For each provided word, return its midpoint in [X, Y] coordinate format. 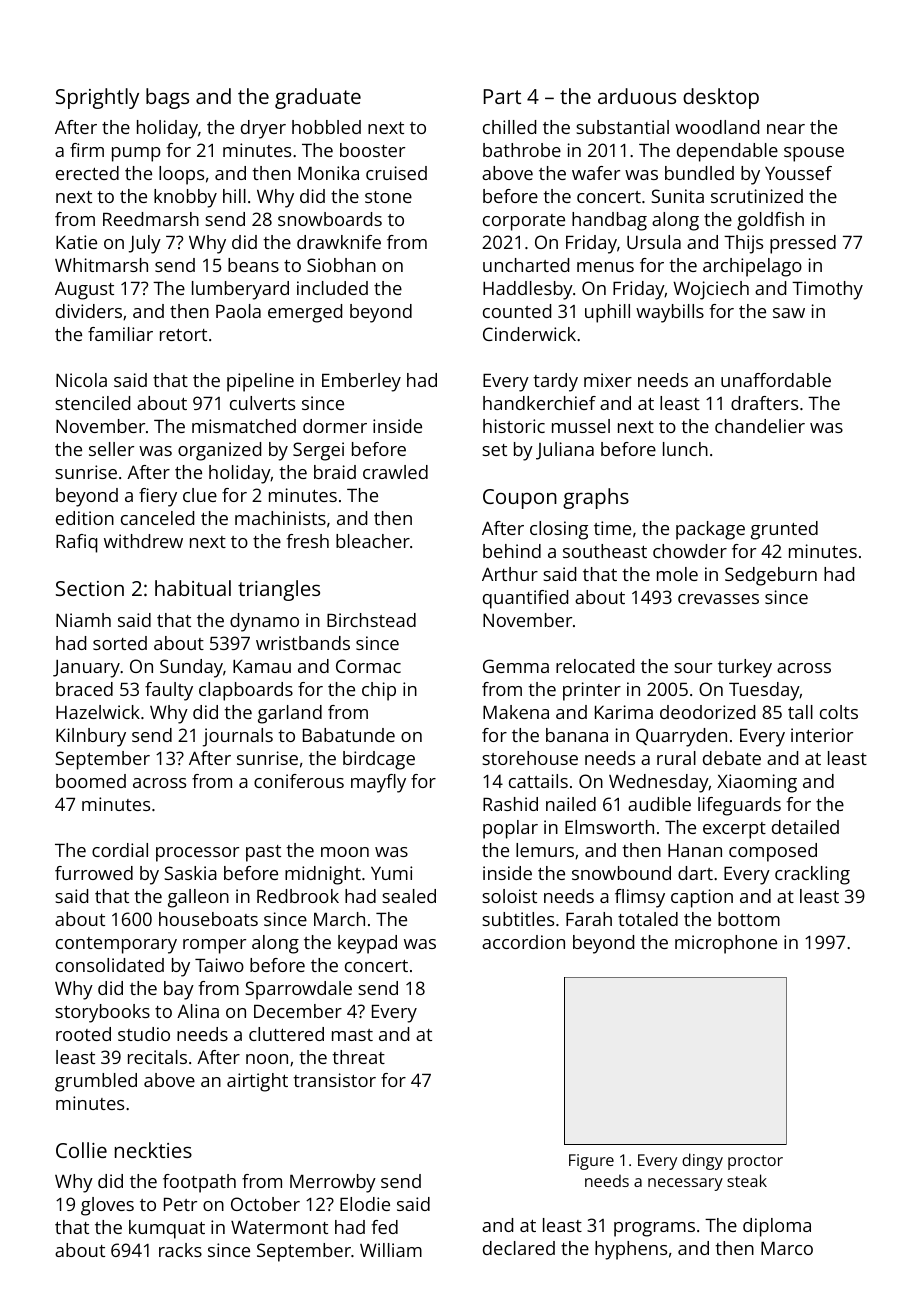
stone [388, 197]
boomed [91, 781]
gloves [107, 1206]
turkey [745, 668]
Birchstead [371, 620]
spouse [814, 154]
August [84, 290]
